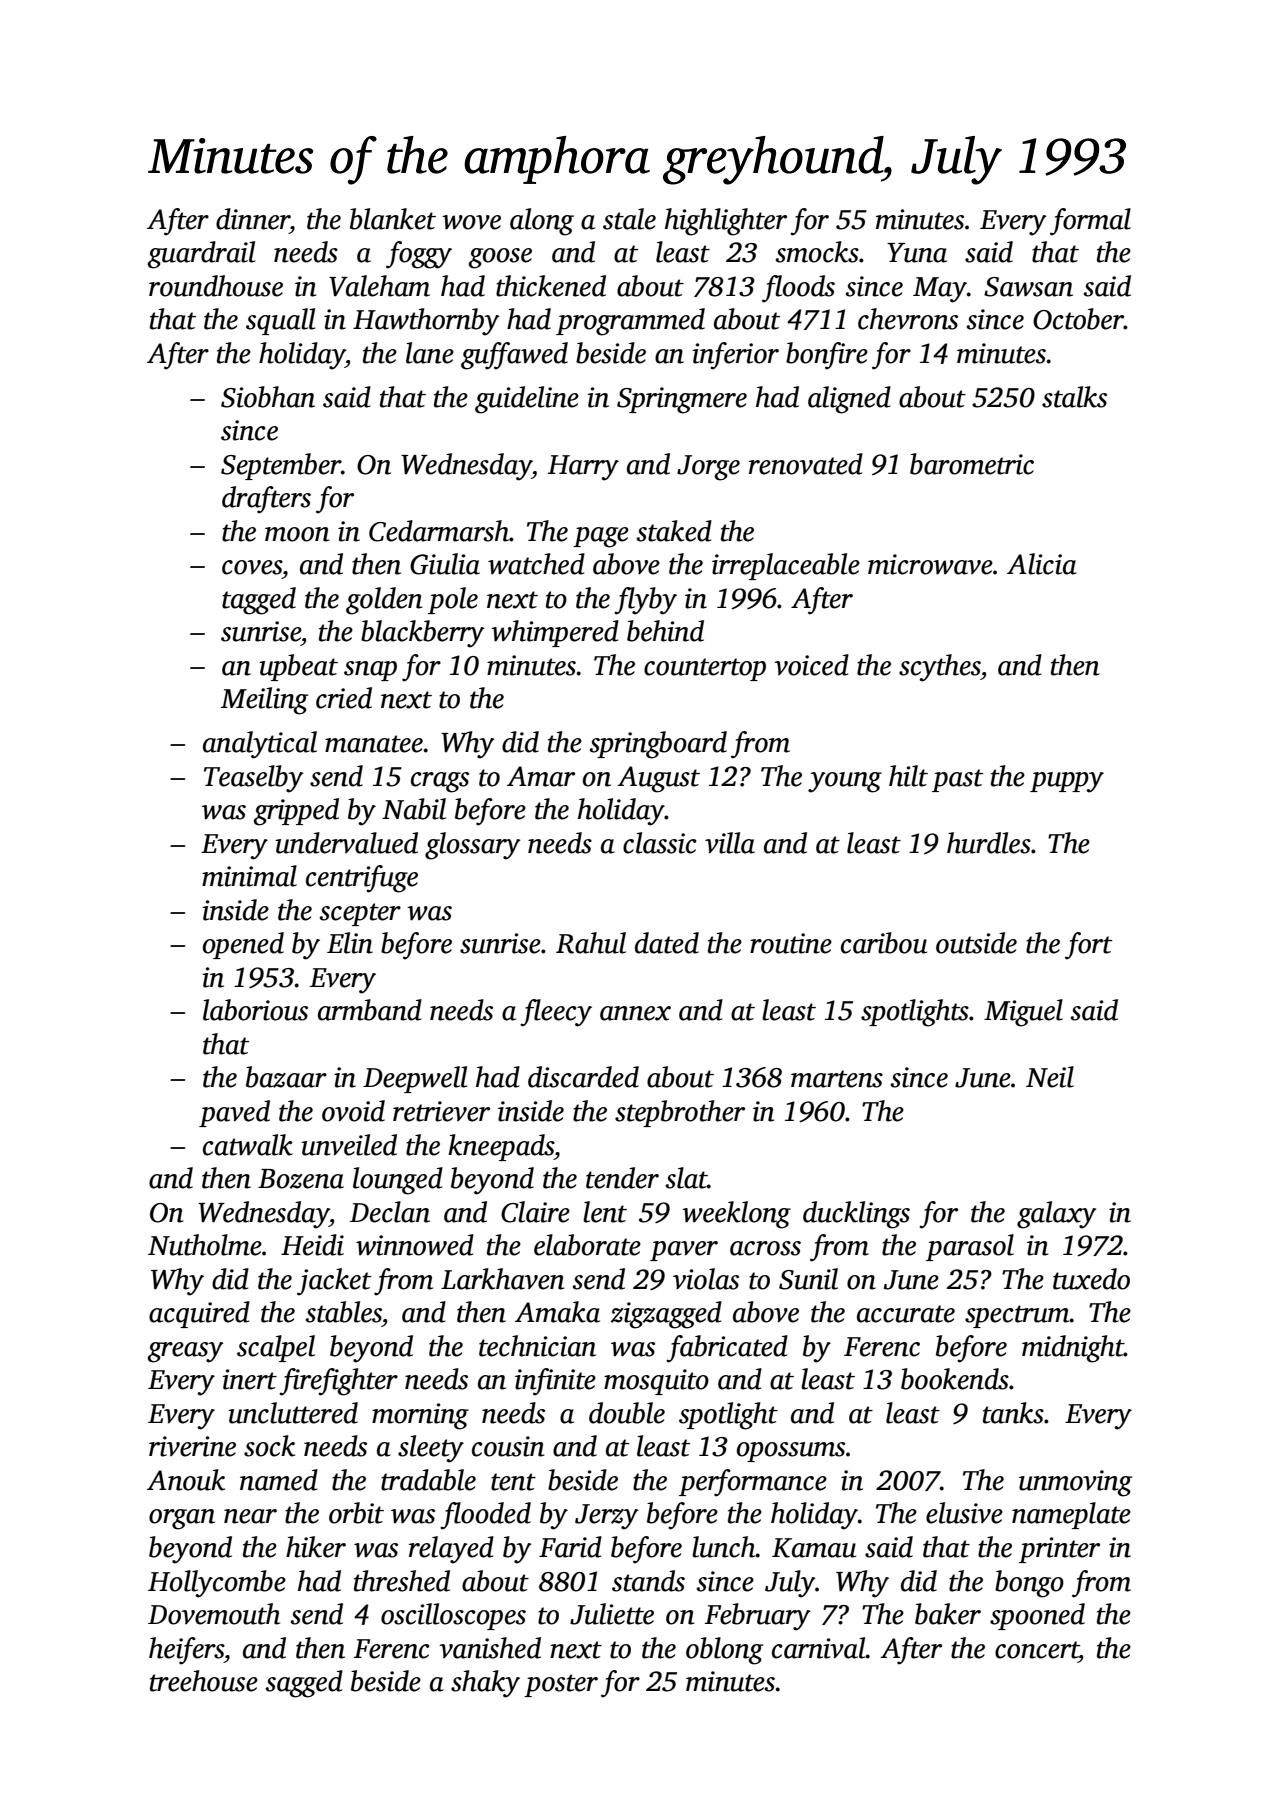 This screenshot has height=1810, width=1280. Describe the element at coordinates (430, 353) in the screenshot. I see `lane` at that location.
